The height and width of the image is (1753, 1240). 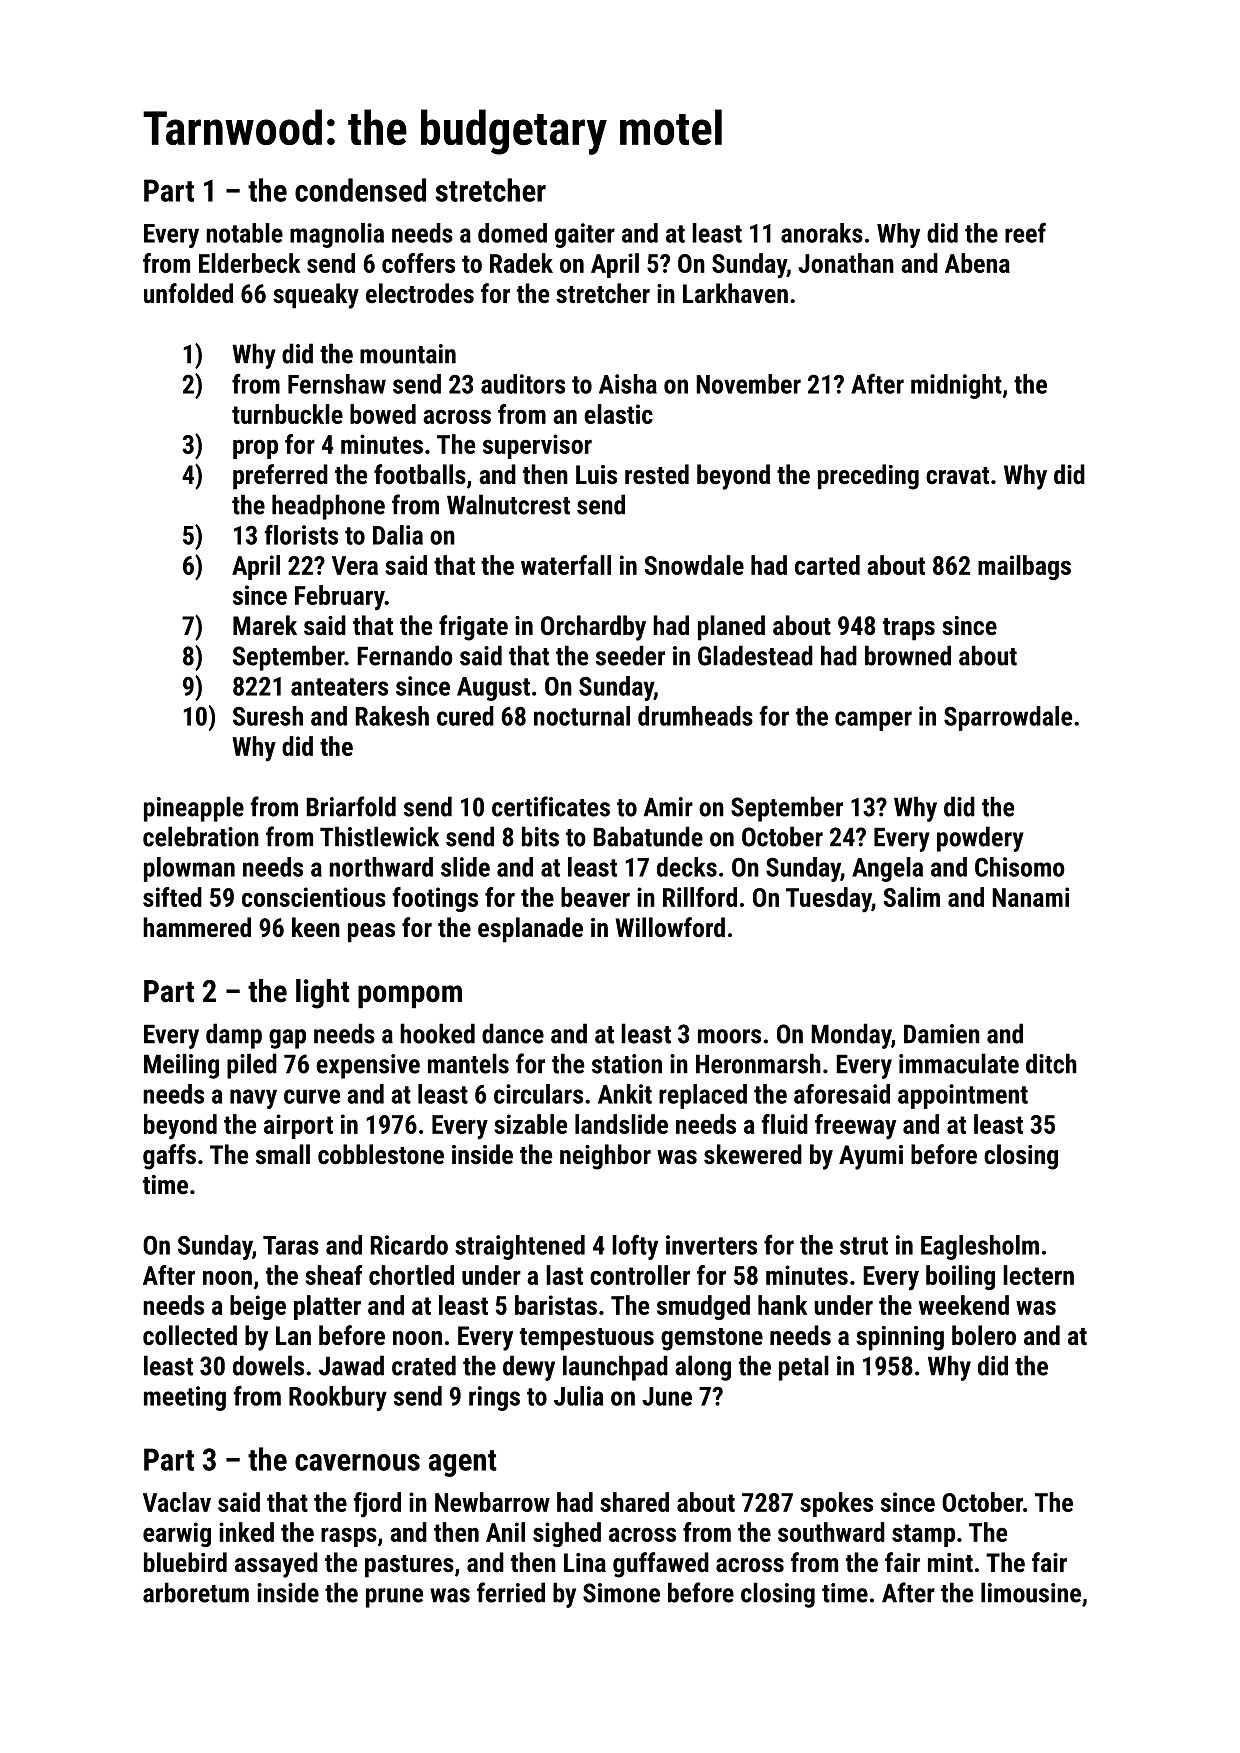 What do you see at coordinates (670, 927) in the image?
I see `Willowford` at bounding box center [670, 927].
